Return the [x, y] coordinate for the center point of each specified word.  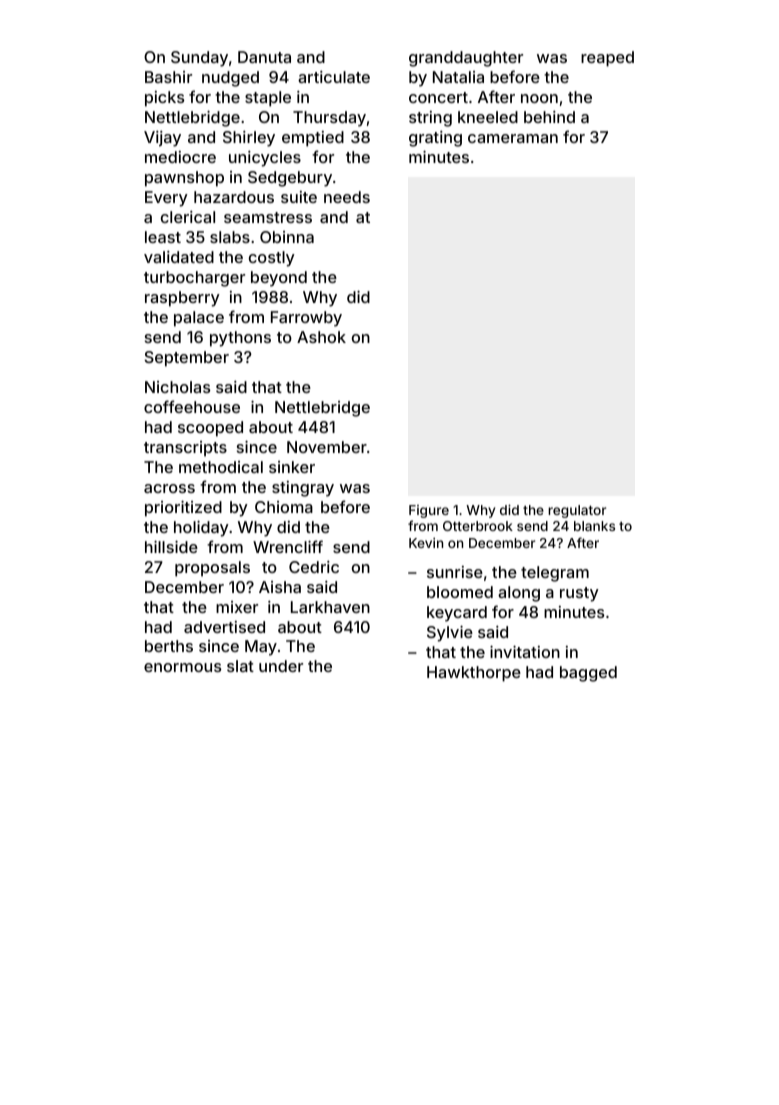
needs [347, 197]
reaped [607, 59]
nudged [230, 79]
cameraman [513, 138]
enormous [182, 667]
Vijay [162, 139]
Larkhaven [330, 607]
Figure [429, 511]
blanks [594, 526]
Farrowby [306, 319]
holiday [201, 528]
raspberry [182, 299]
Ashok [321, 337]
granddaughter [466, 59]
